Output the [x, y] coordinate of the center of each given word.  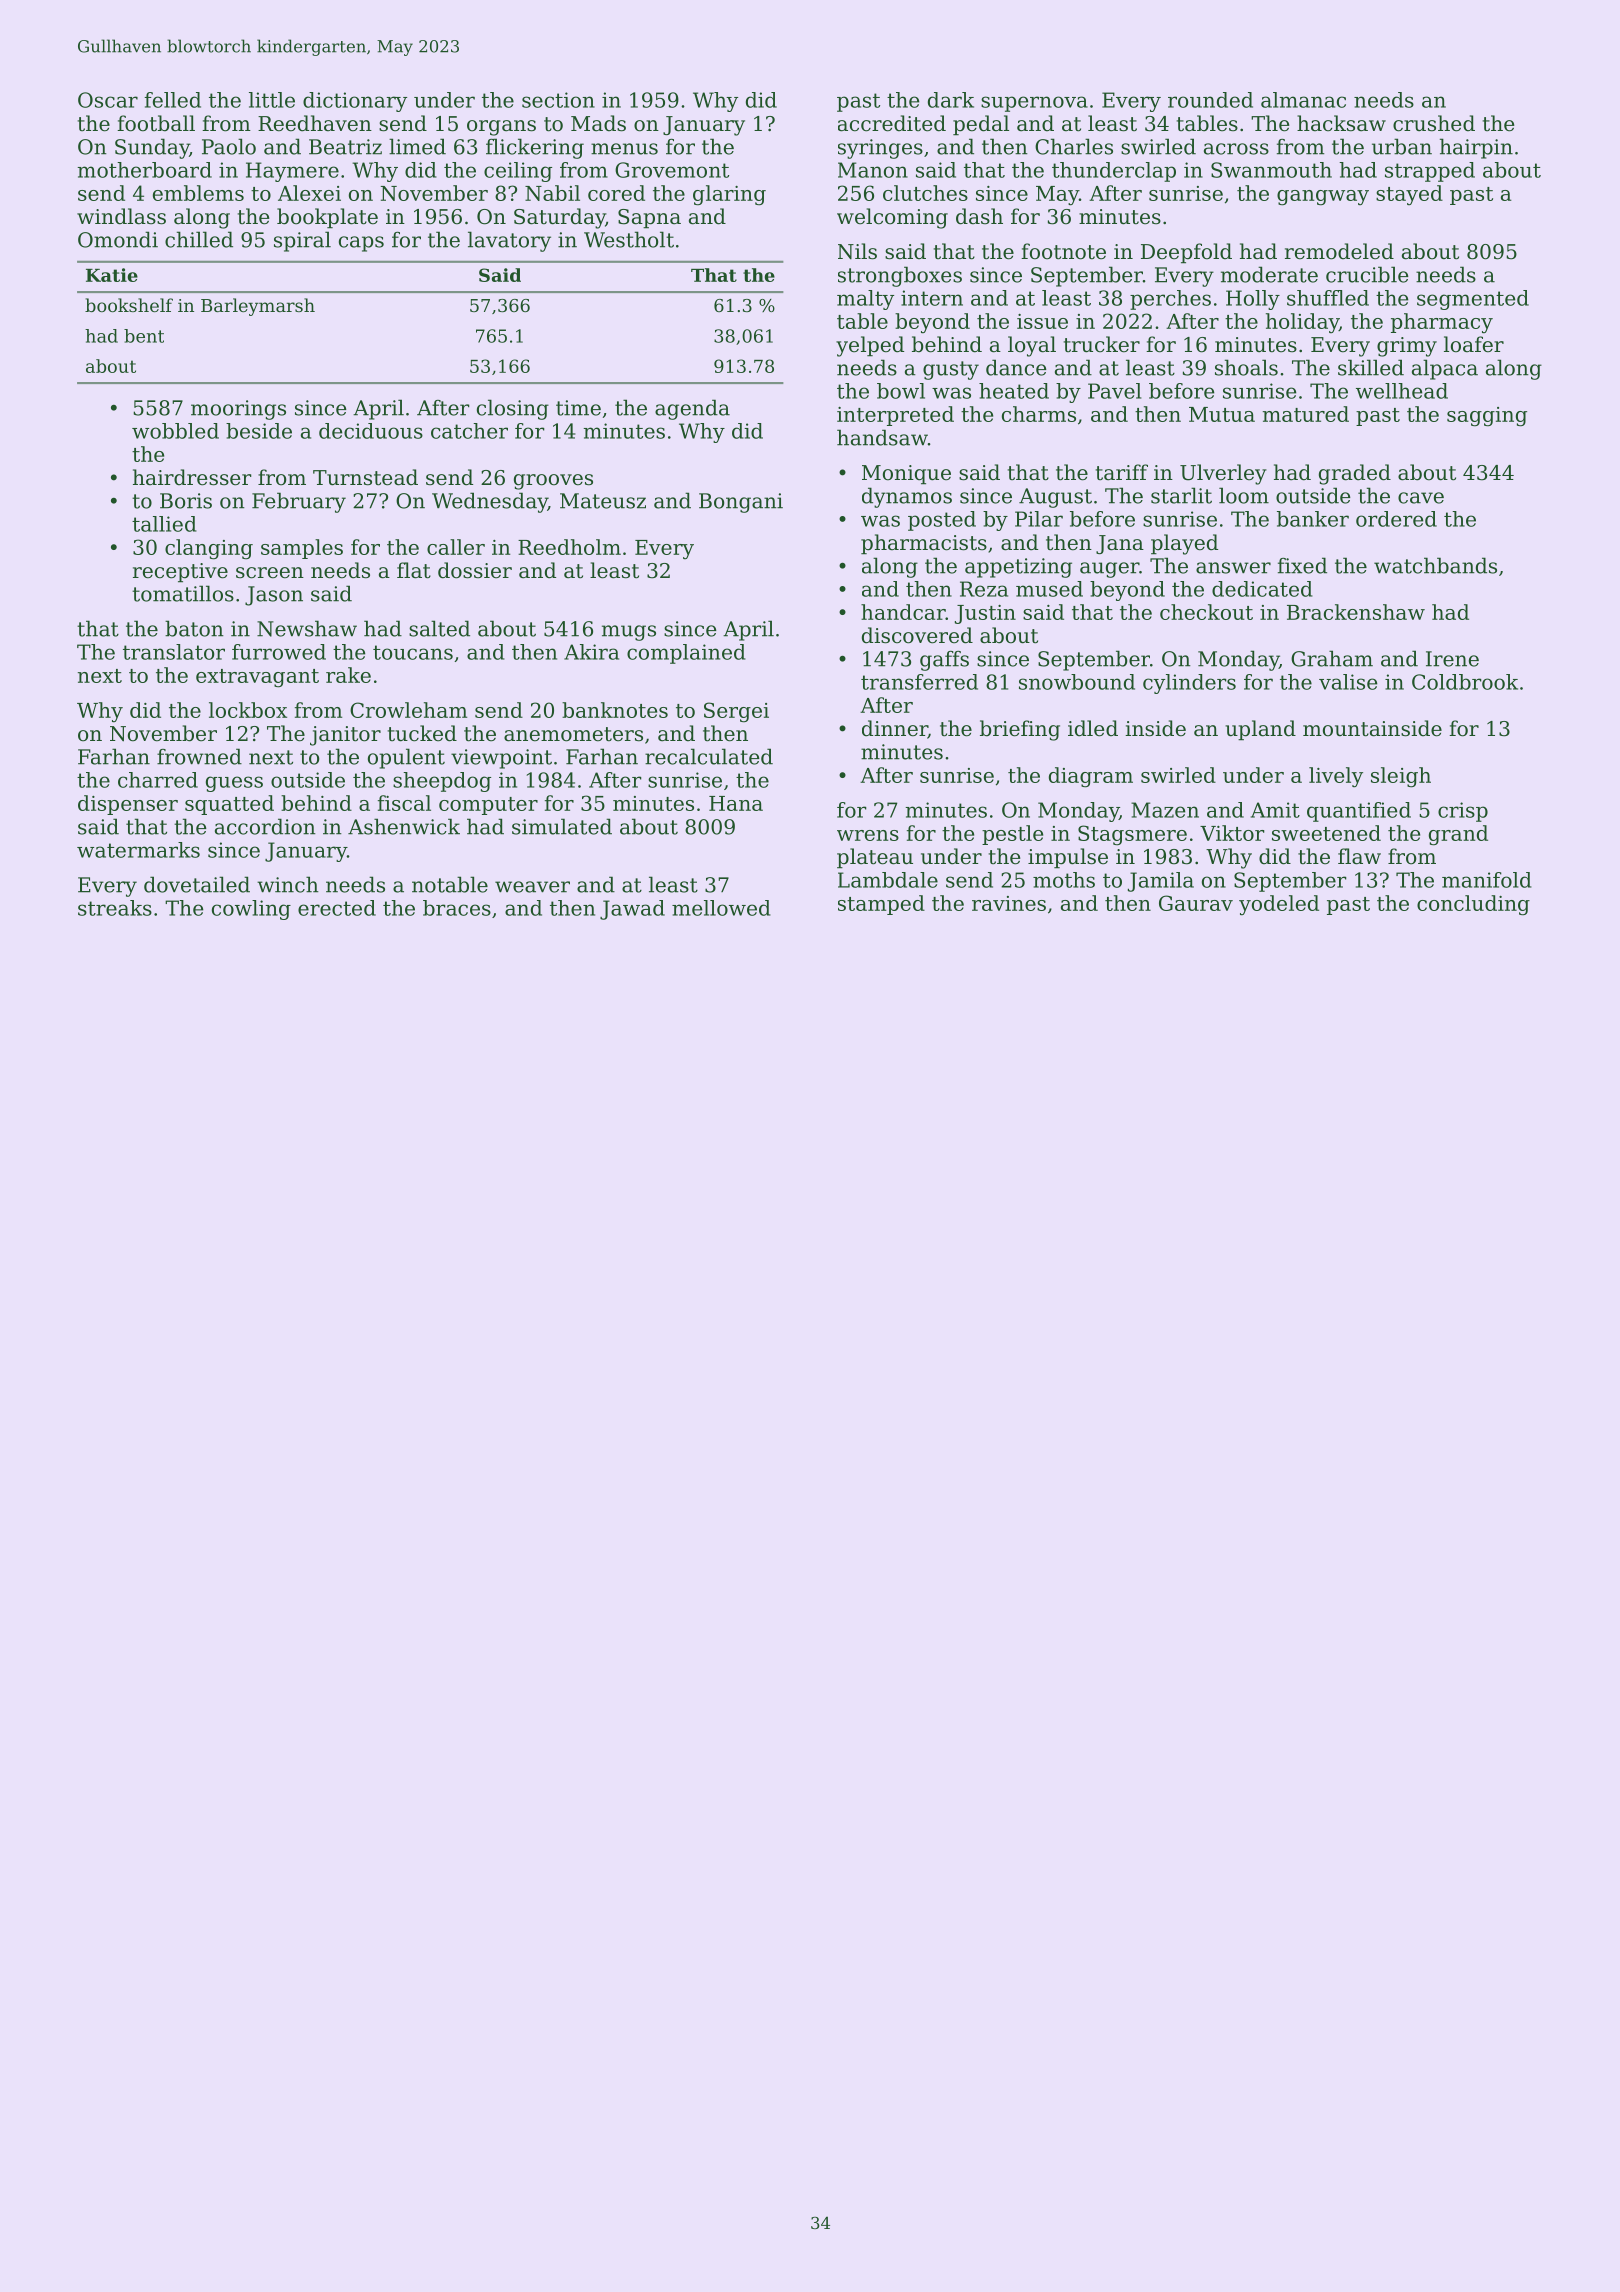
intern [932, 298]
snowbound [1077, 682]
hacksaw [1341, 123]
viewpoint [501, 759]
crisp [1463, 812]
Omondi [118, 239]
